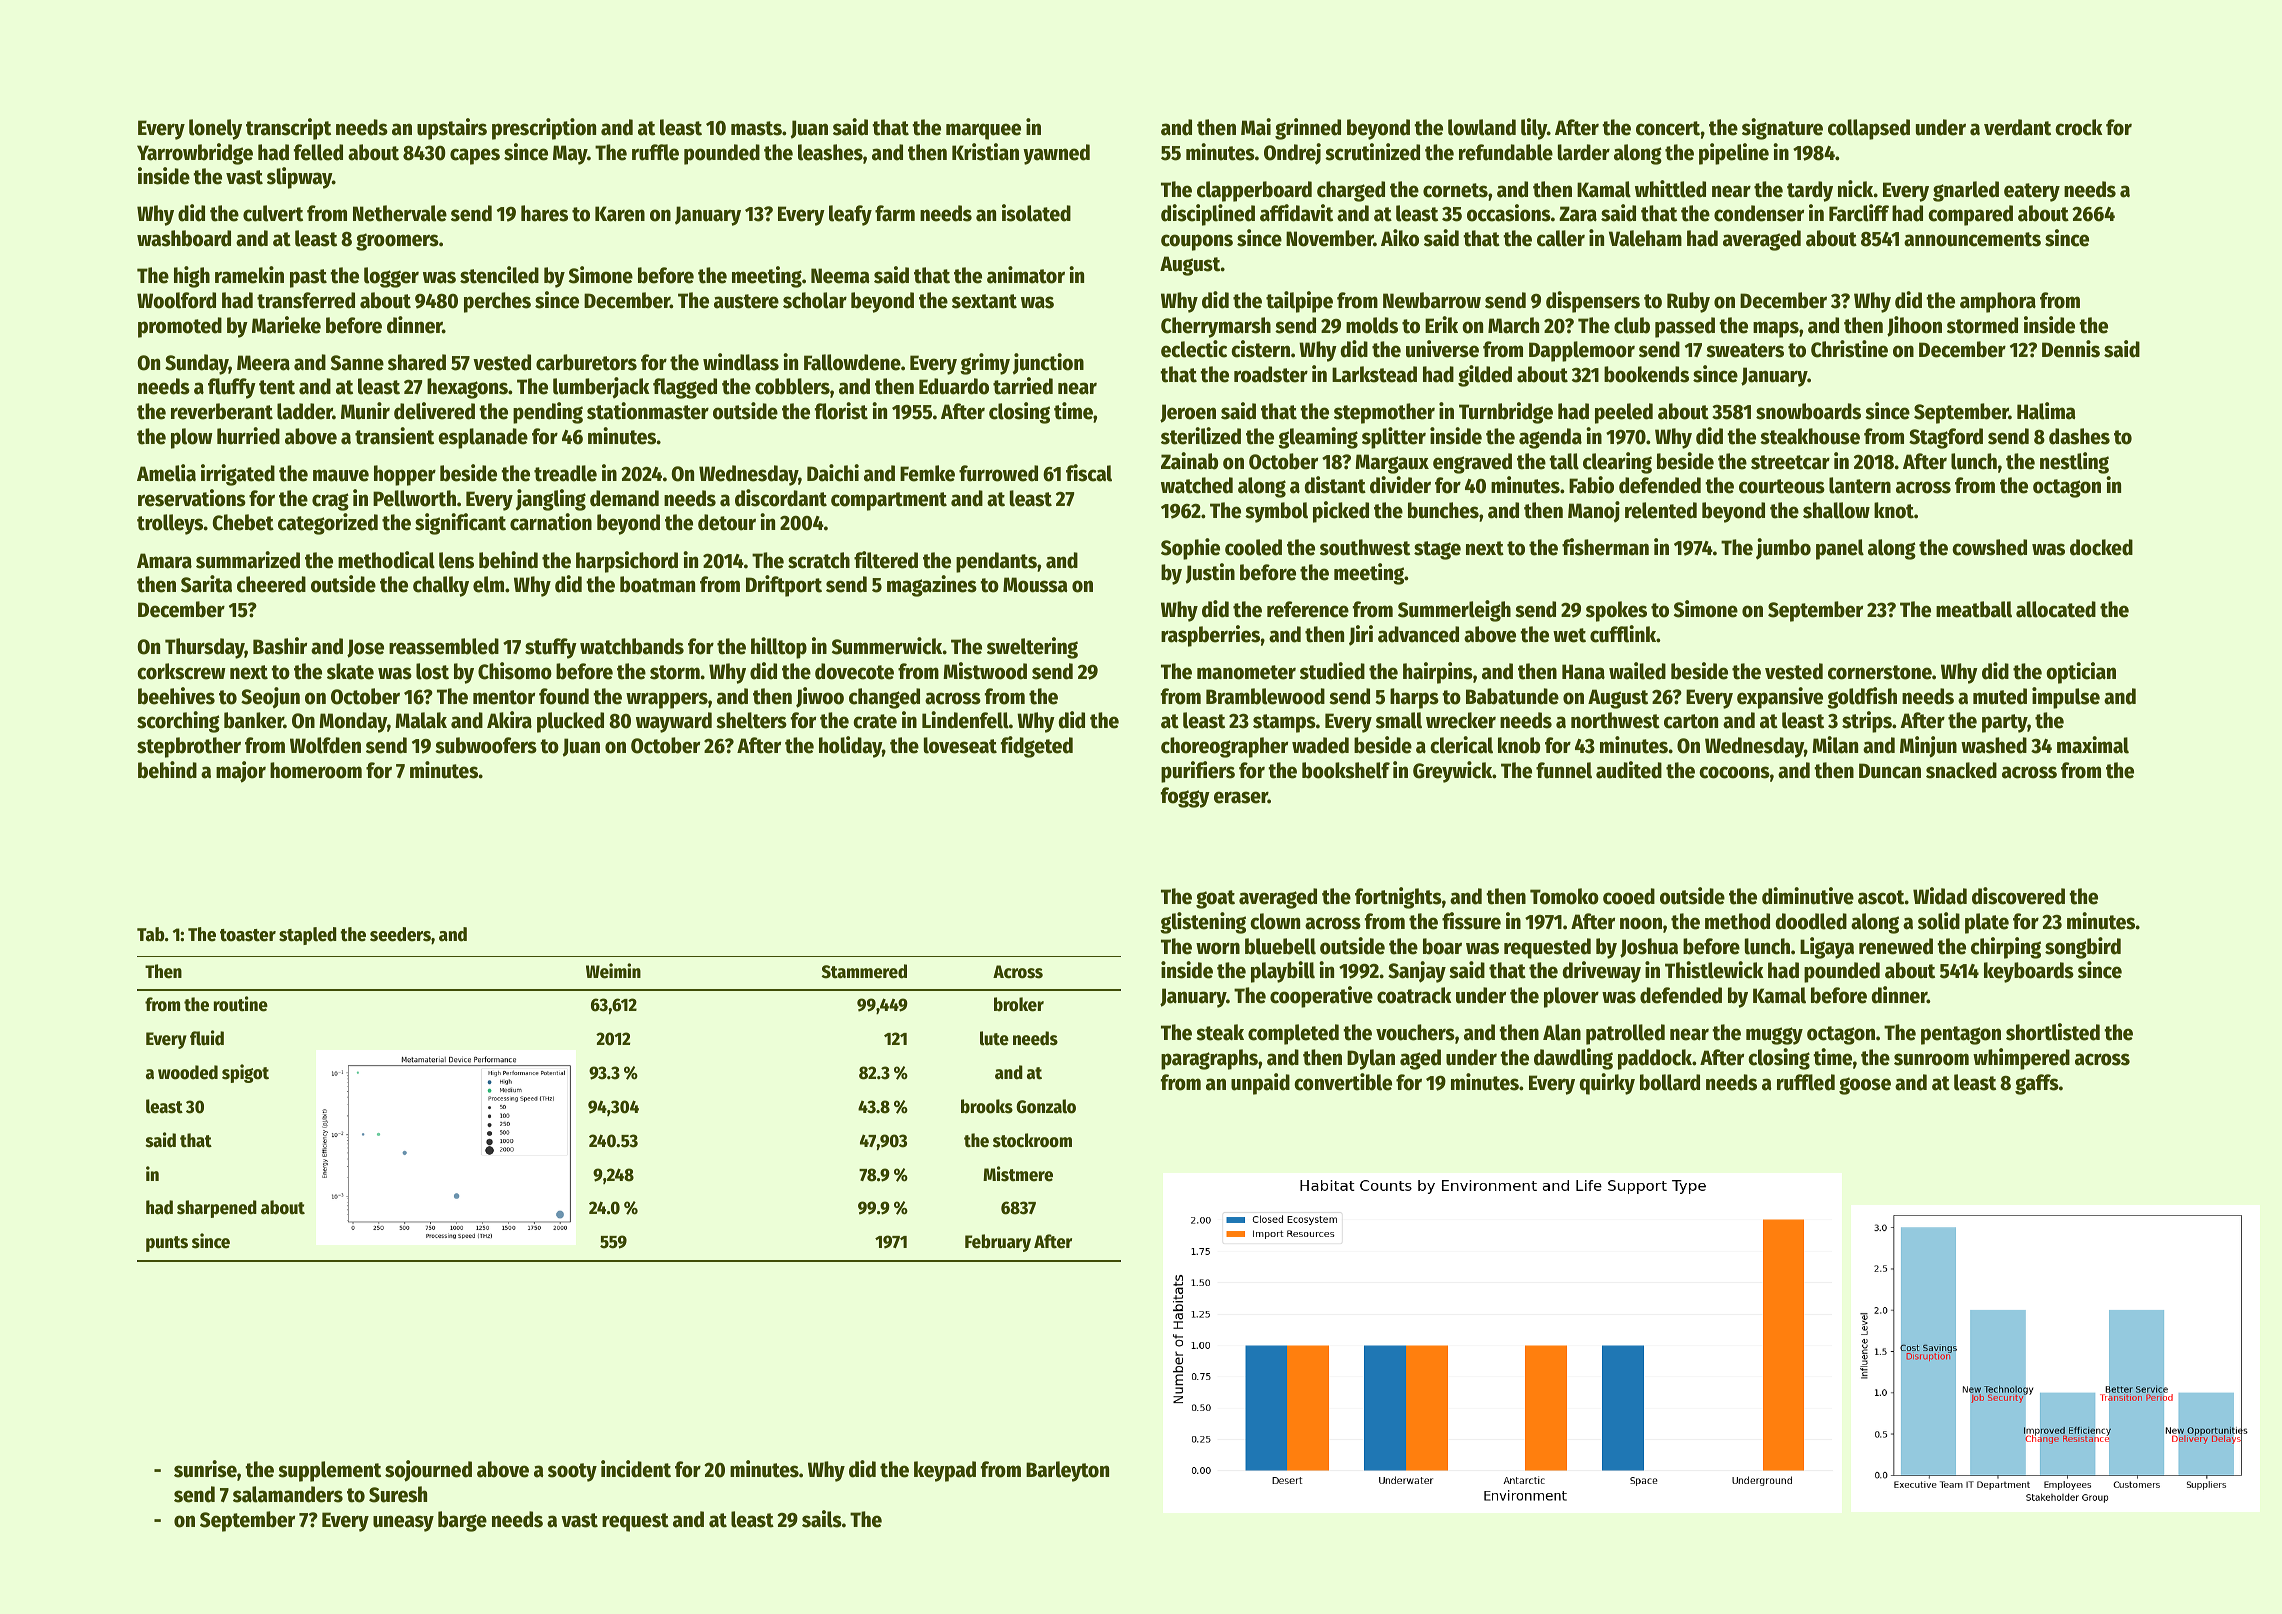 Image resolution: width=2282 pixels, height=1614 pixels. What do you see at coordinates (1894, 510) in the page?
I see `knot` at bounding box center [1894, 510].
